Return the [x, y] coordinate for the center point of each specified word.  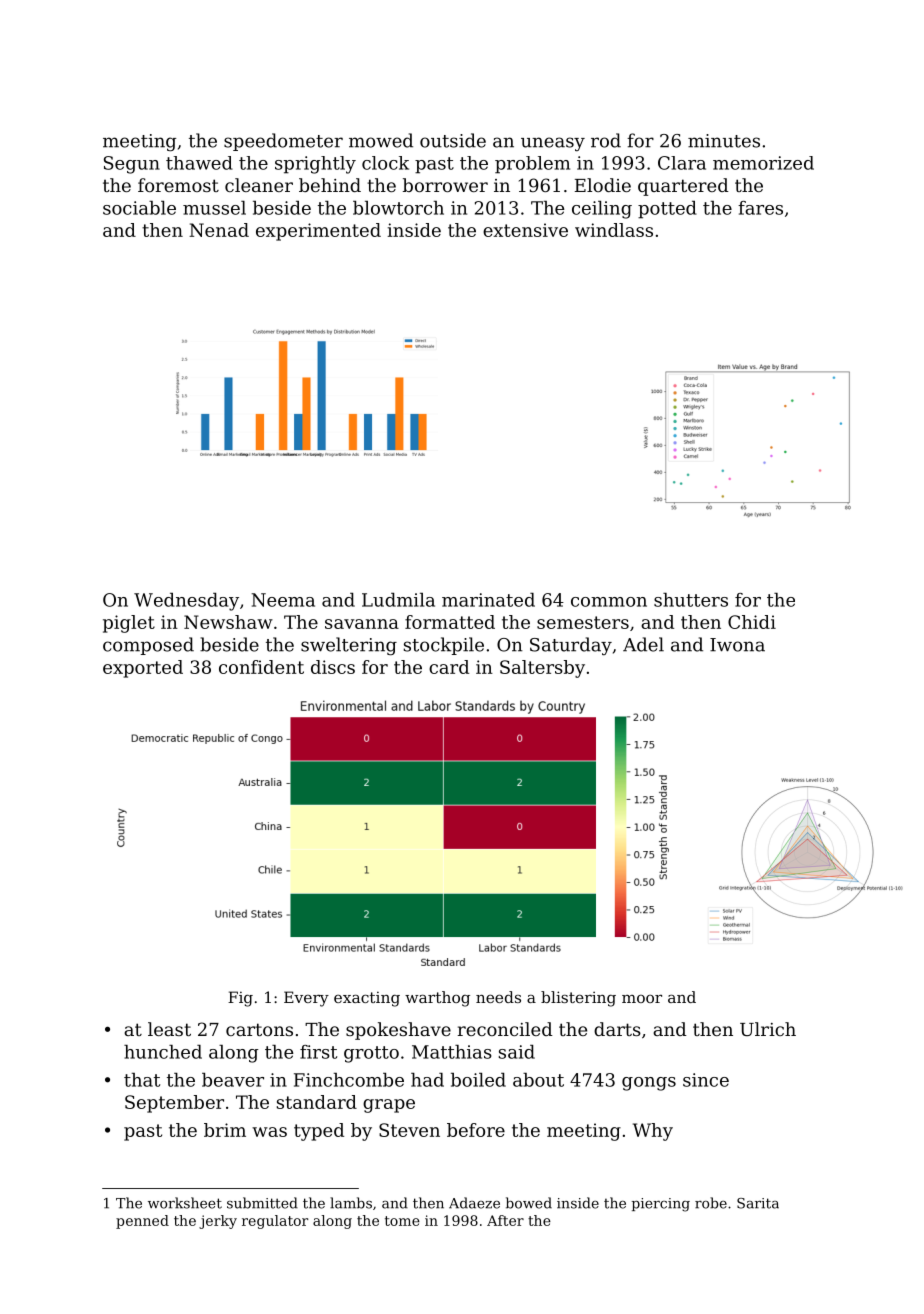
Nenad [219, 230]
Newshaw [228, 622]
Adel [643, 644]
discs [333, 667]
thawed [199, 163]
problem [532, 165]
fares [760, 208]
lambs [351, 1203]
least [169, 1029]
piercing [661, 1205]
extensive [525, 230]
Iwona [737, 645]
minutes [724, 141]
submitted [262, 1203]
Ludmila [398, 600]
